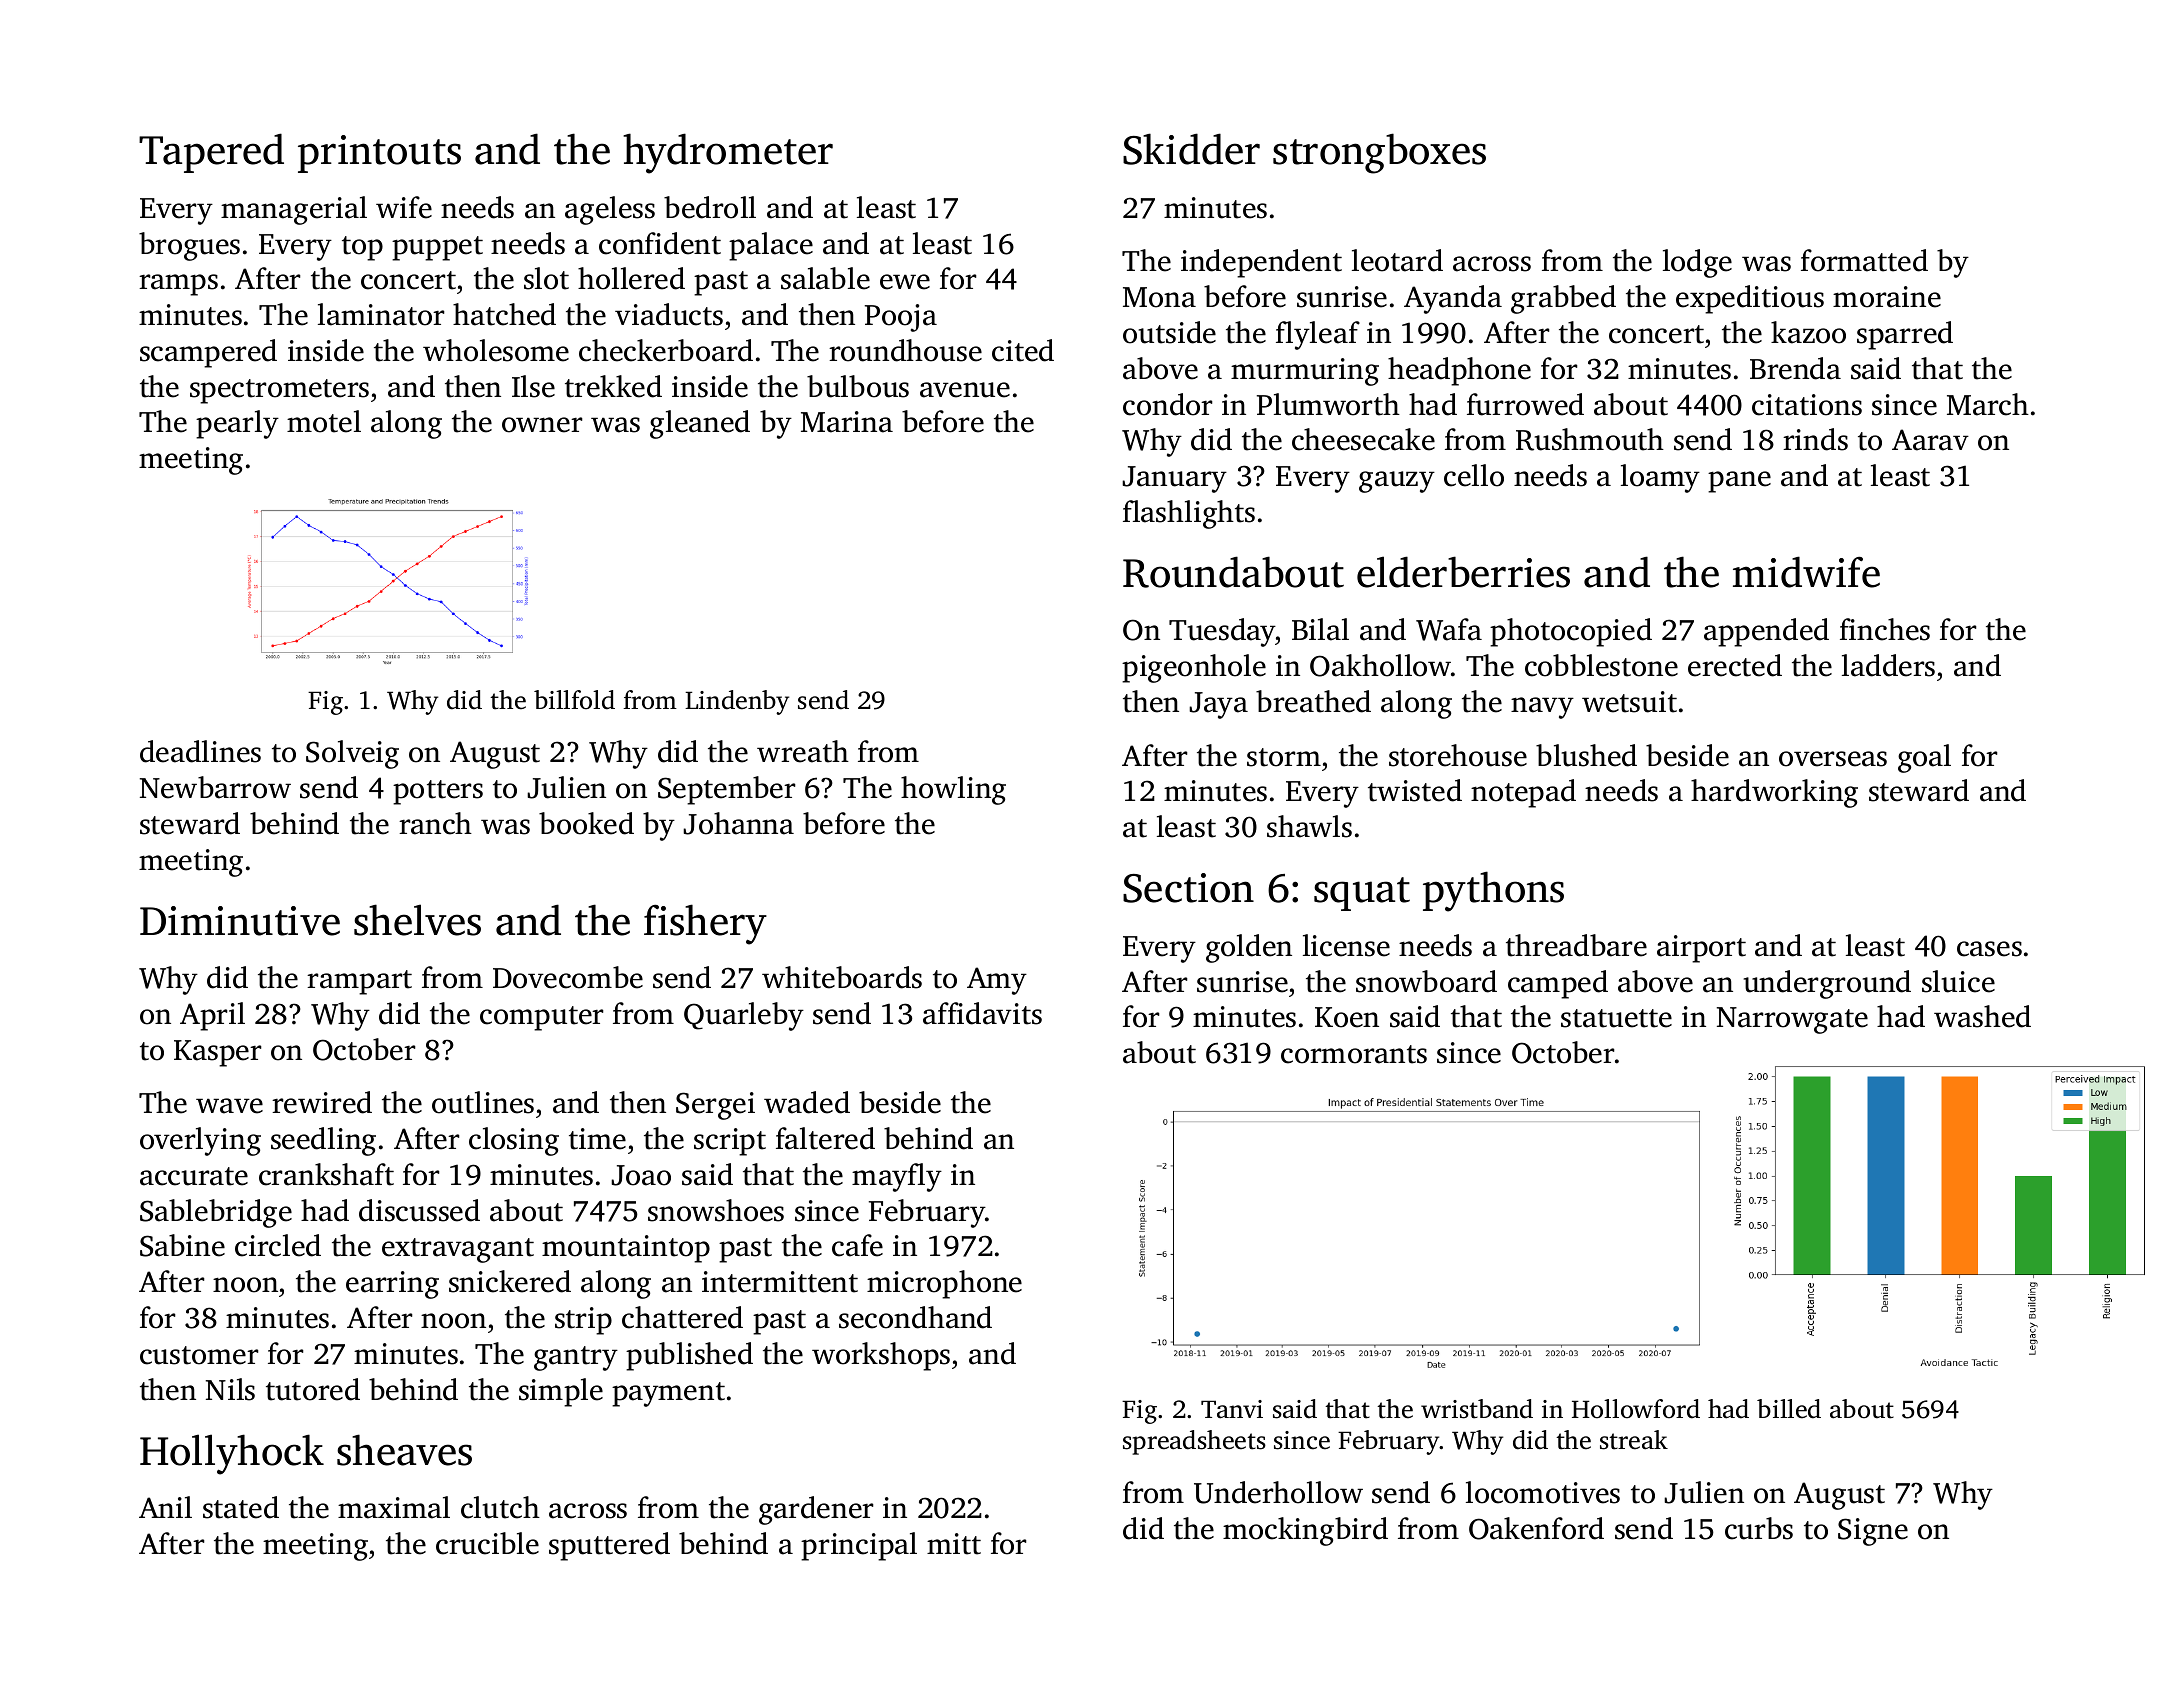 This screenshot has height=1683, width=2178. I want to click on Tapered, so click(211, 153).
